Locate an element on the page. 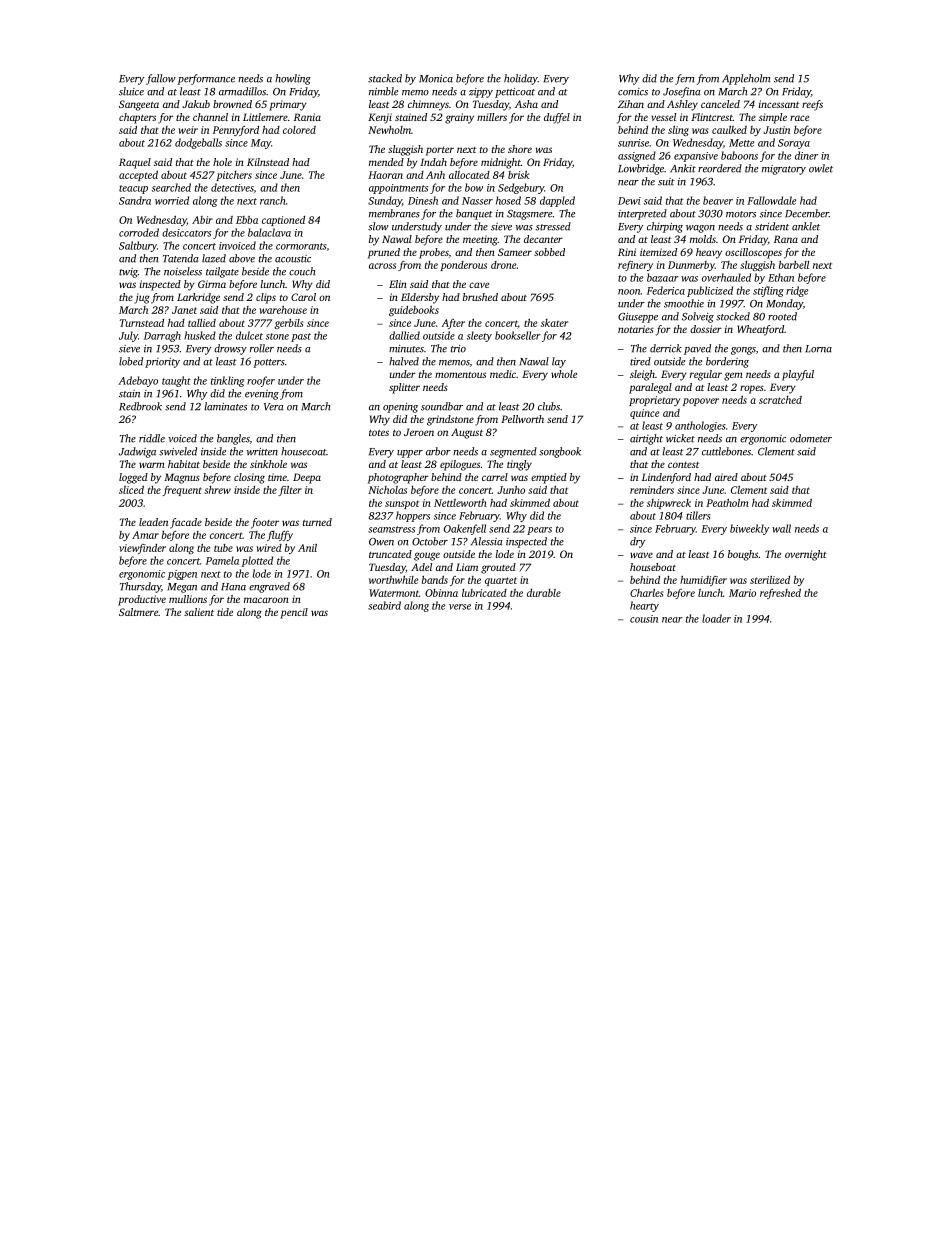 This document has height=1233, width=952. interpreted is located at coordinates (642, 214).
